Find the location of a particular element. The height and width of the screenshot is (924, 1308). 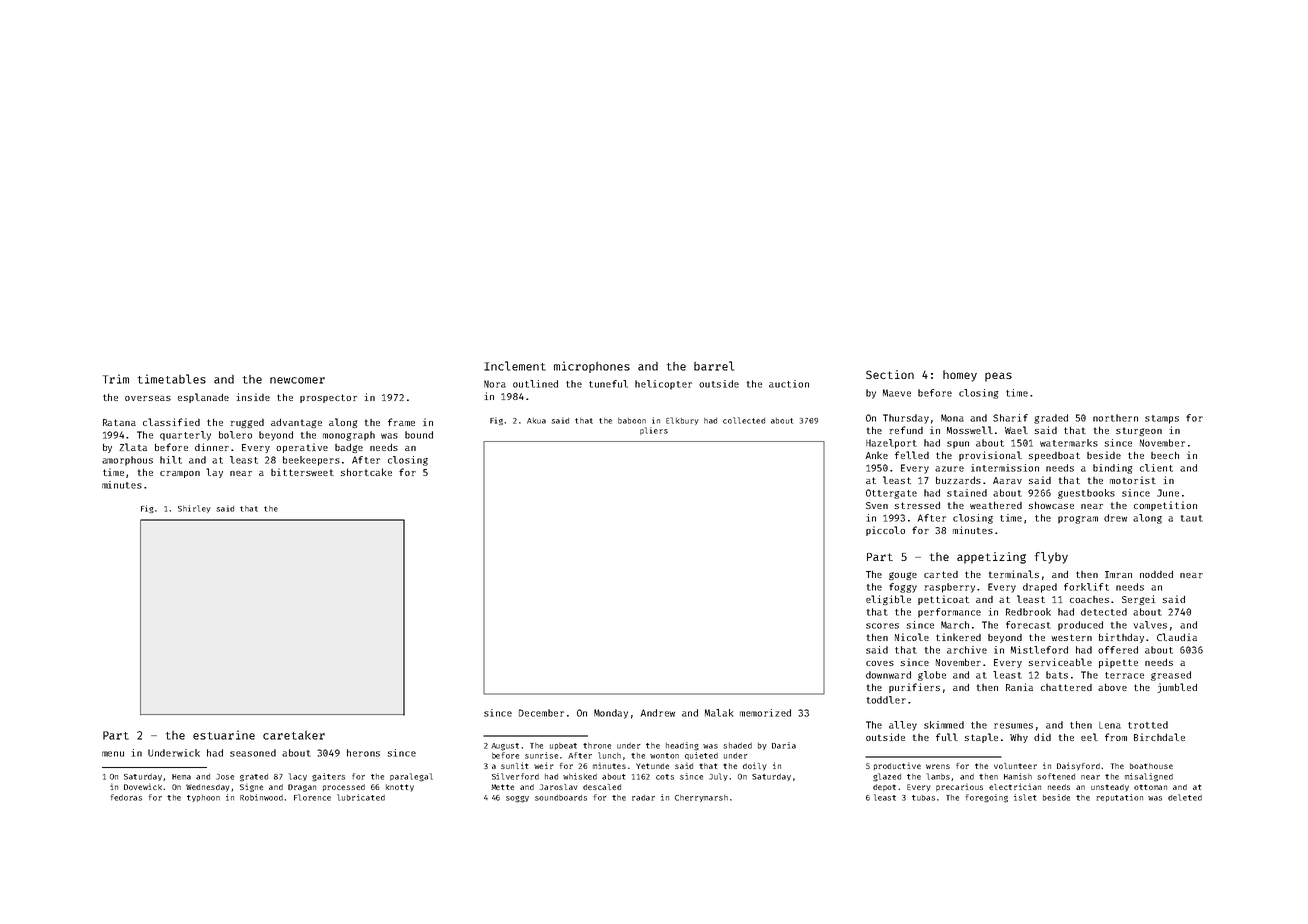

paralegal is located at coordinates (411, 777).
